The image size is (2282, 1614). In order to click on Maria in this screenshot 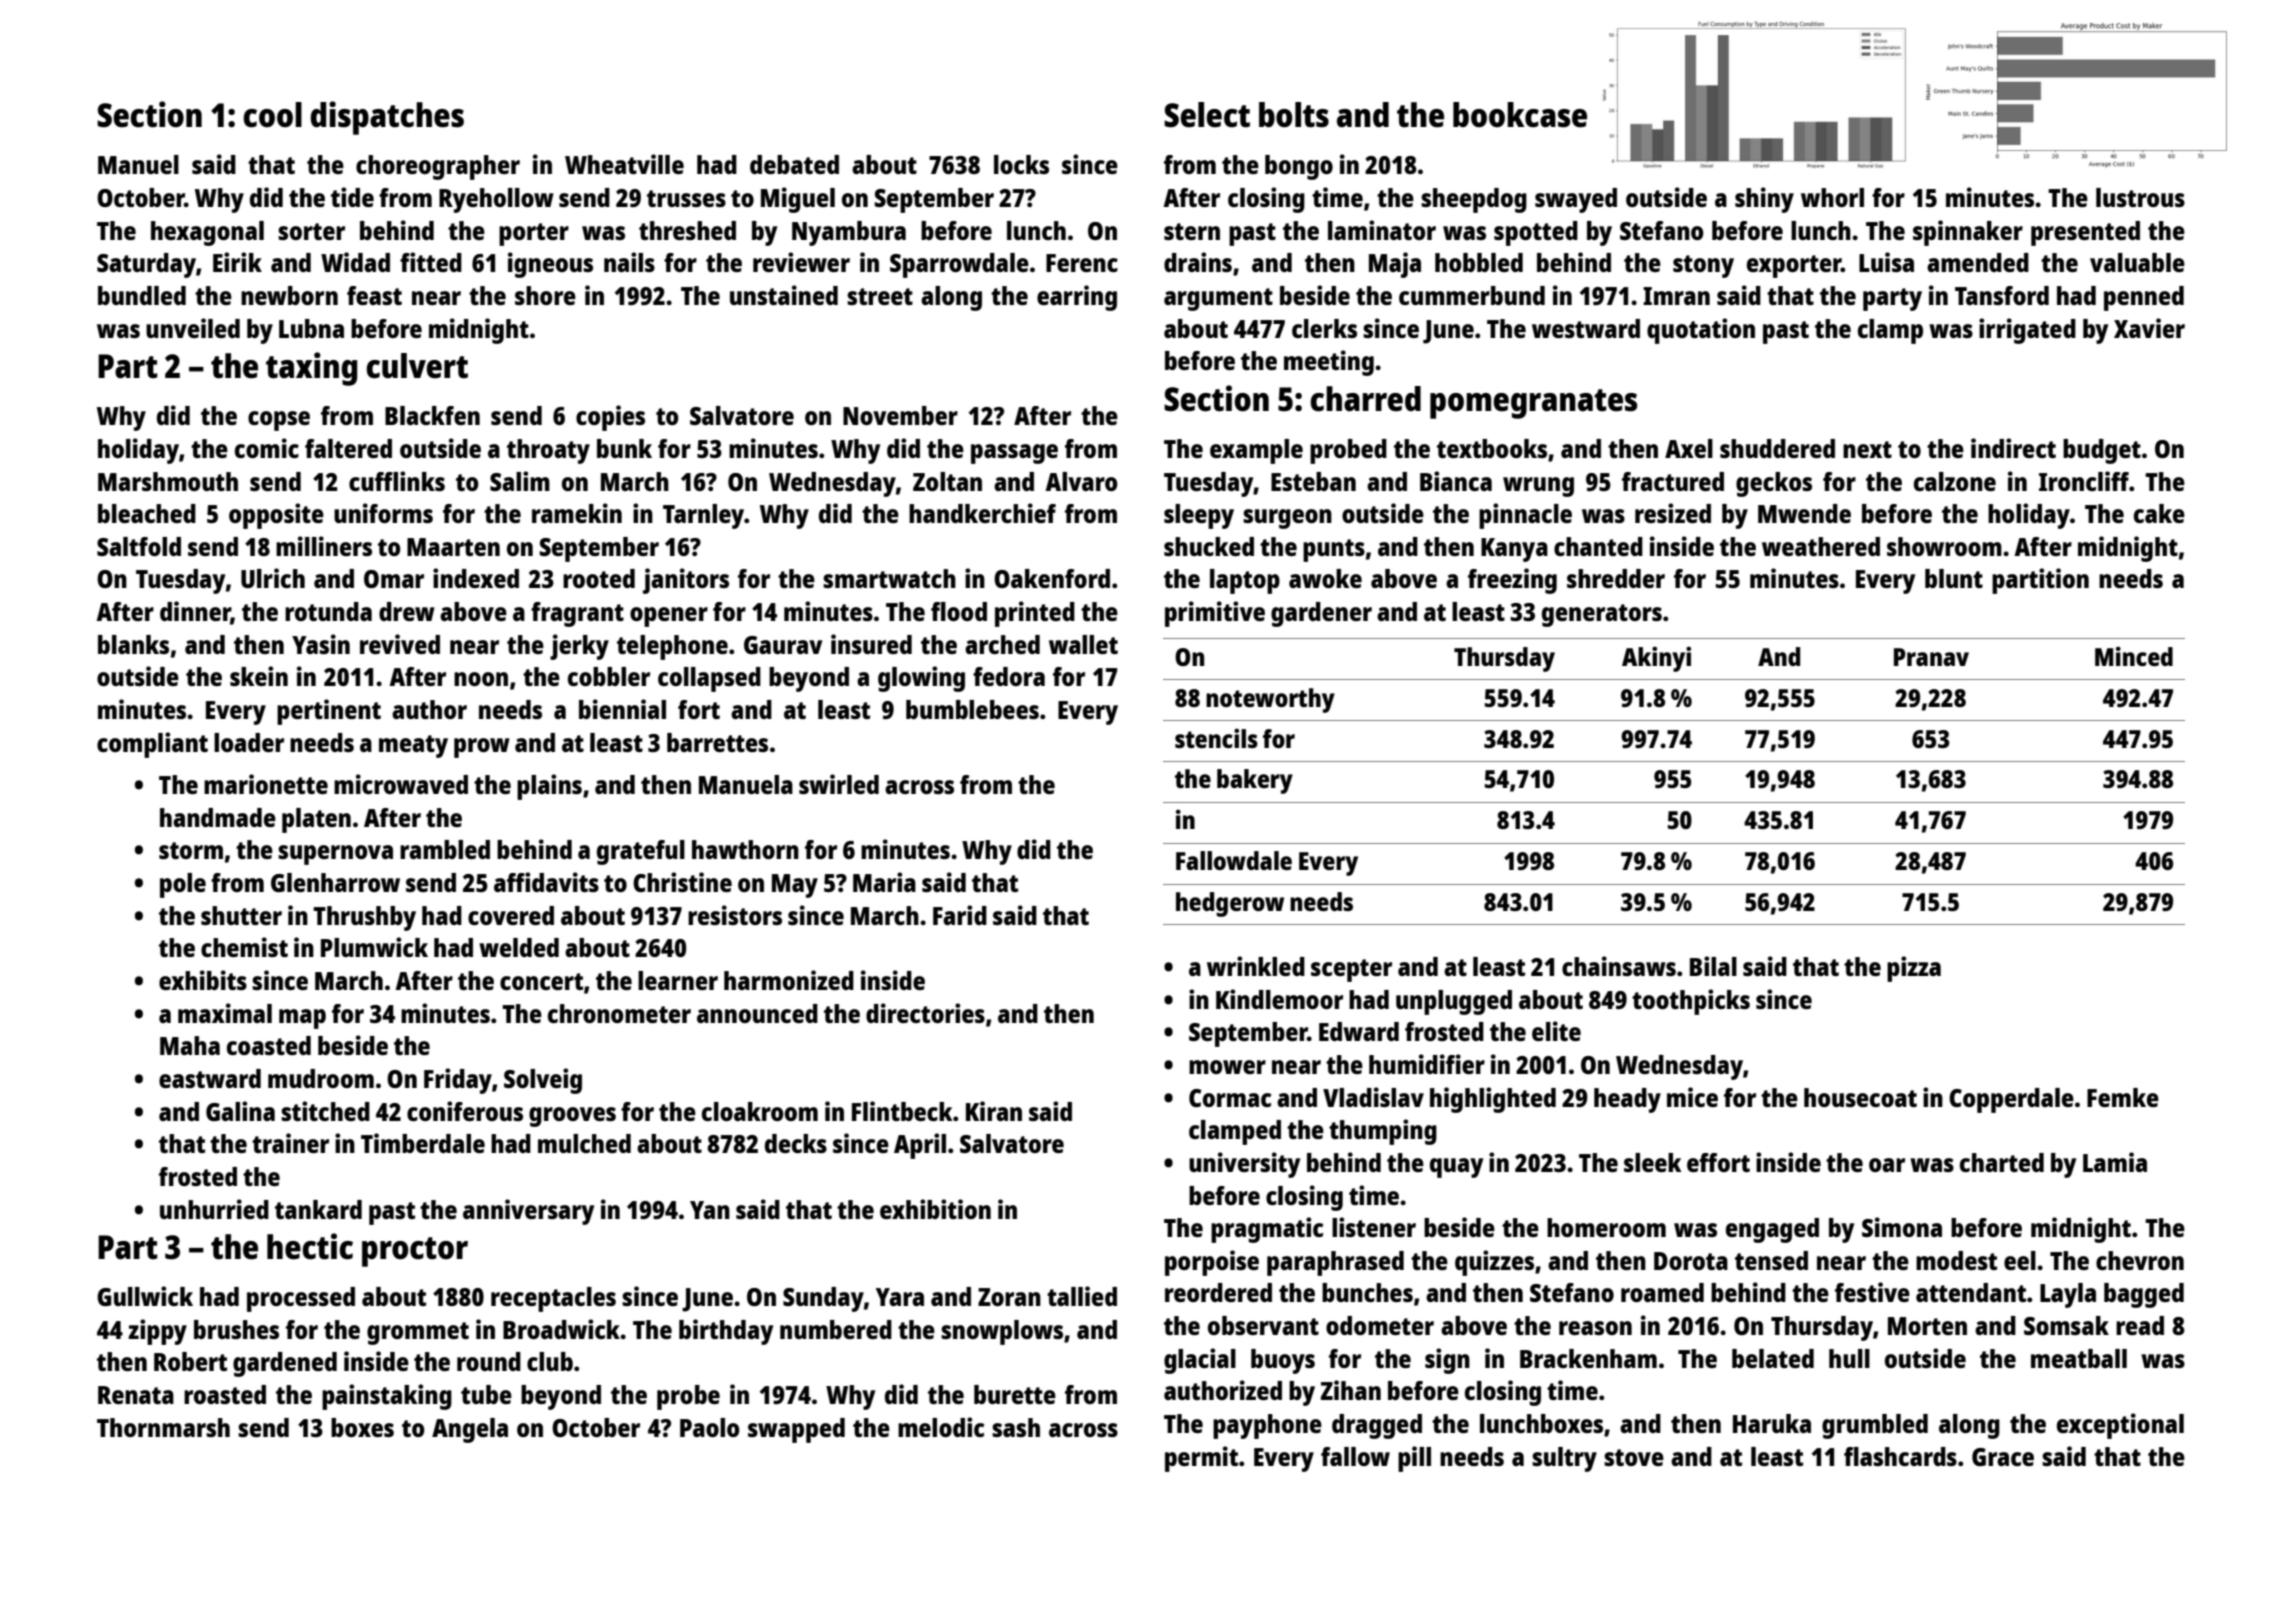, I will do `click(884, 882)`.
